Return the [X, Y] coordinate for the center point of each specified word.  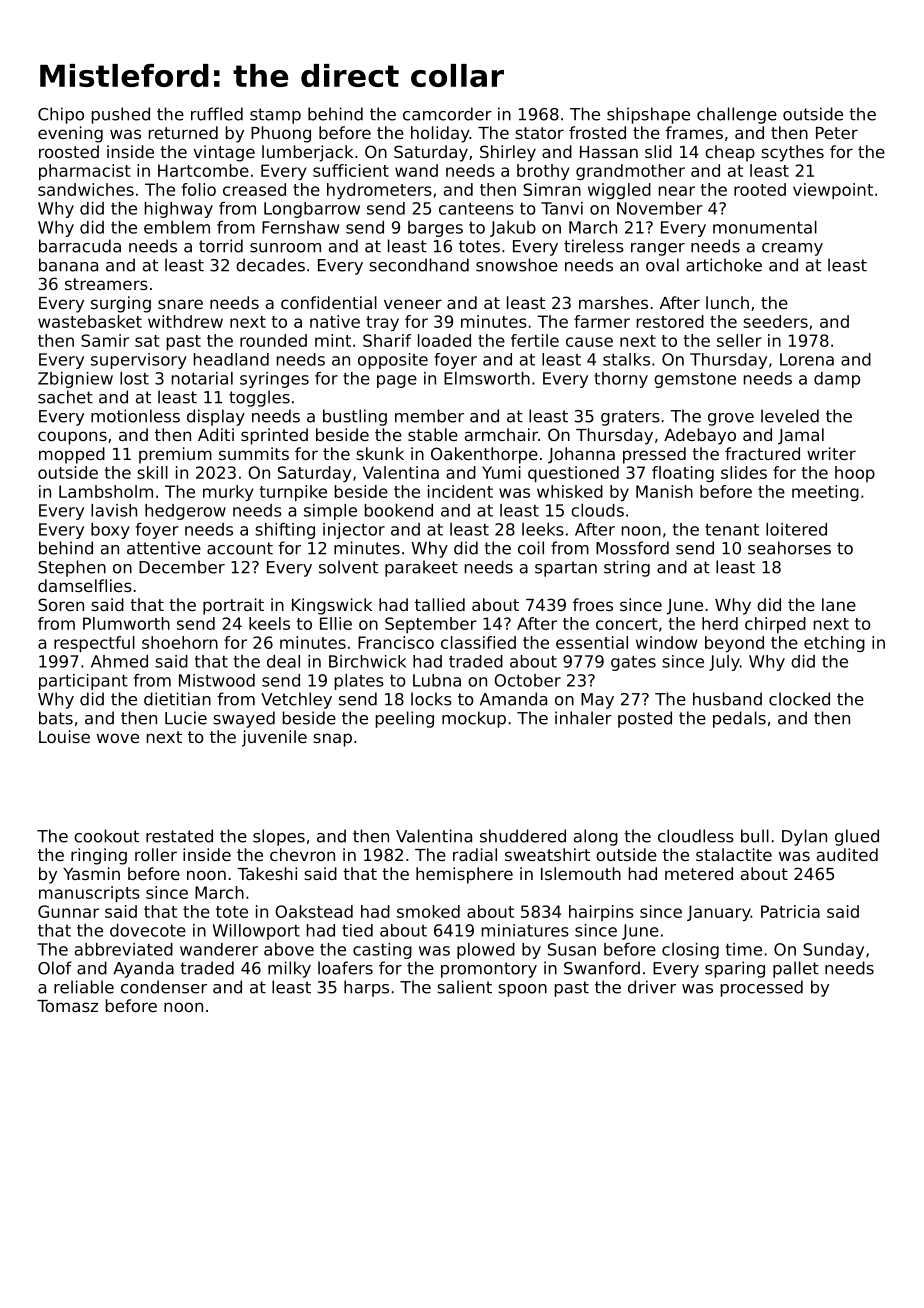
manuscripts [89, 894]
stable [433, 434]
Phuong [281, 134]
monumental [765, 227]
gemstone [695, 380]
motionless [135, 416]
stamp [275, 116]
